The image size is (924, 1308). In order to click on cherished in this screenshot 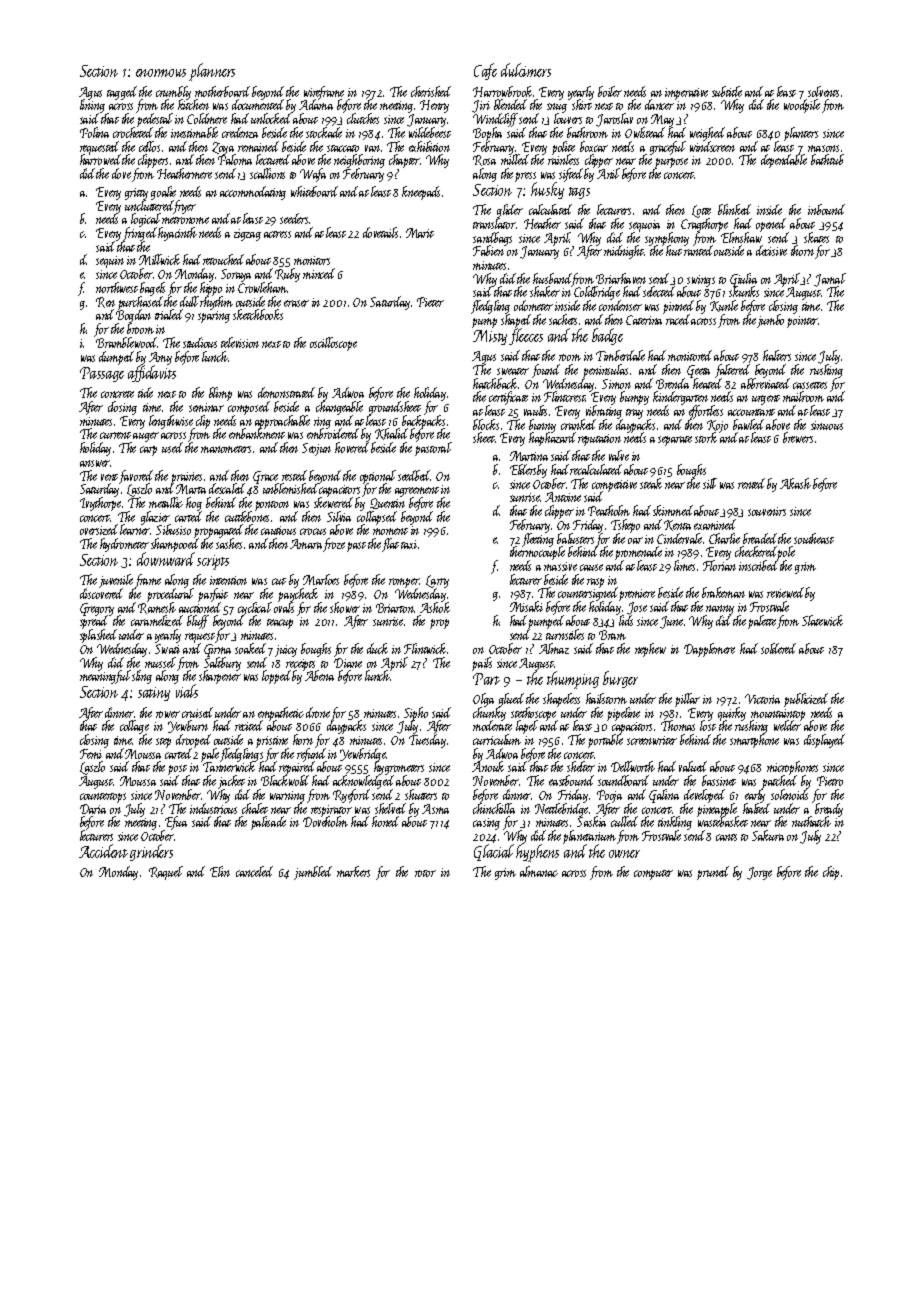, I will do `click(431, 91)`.
